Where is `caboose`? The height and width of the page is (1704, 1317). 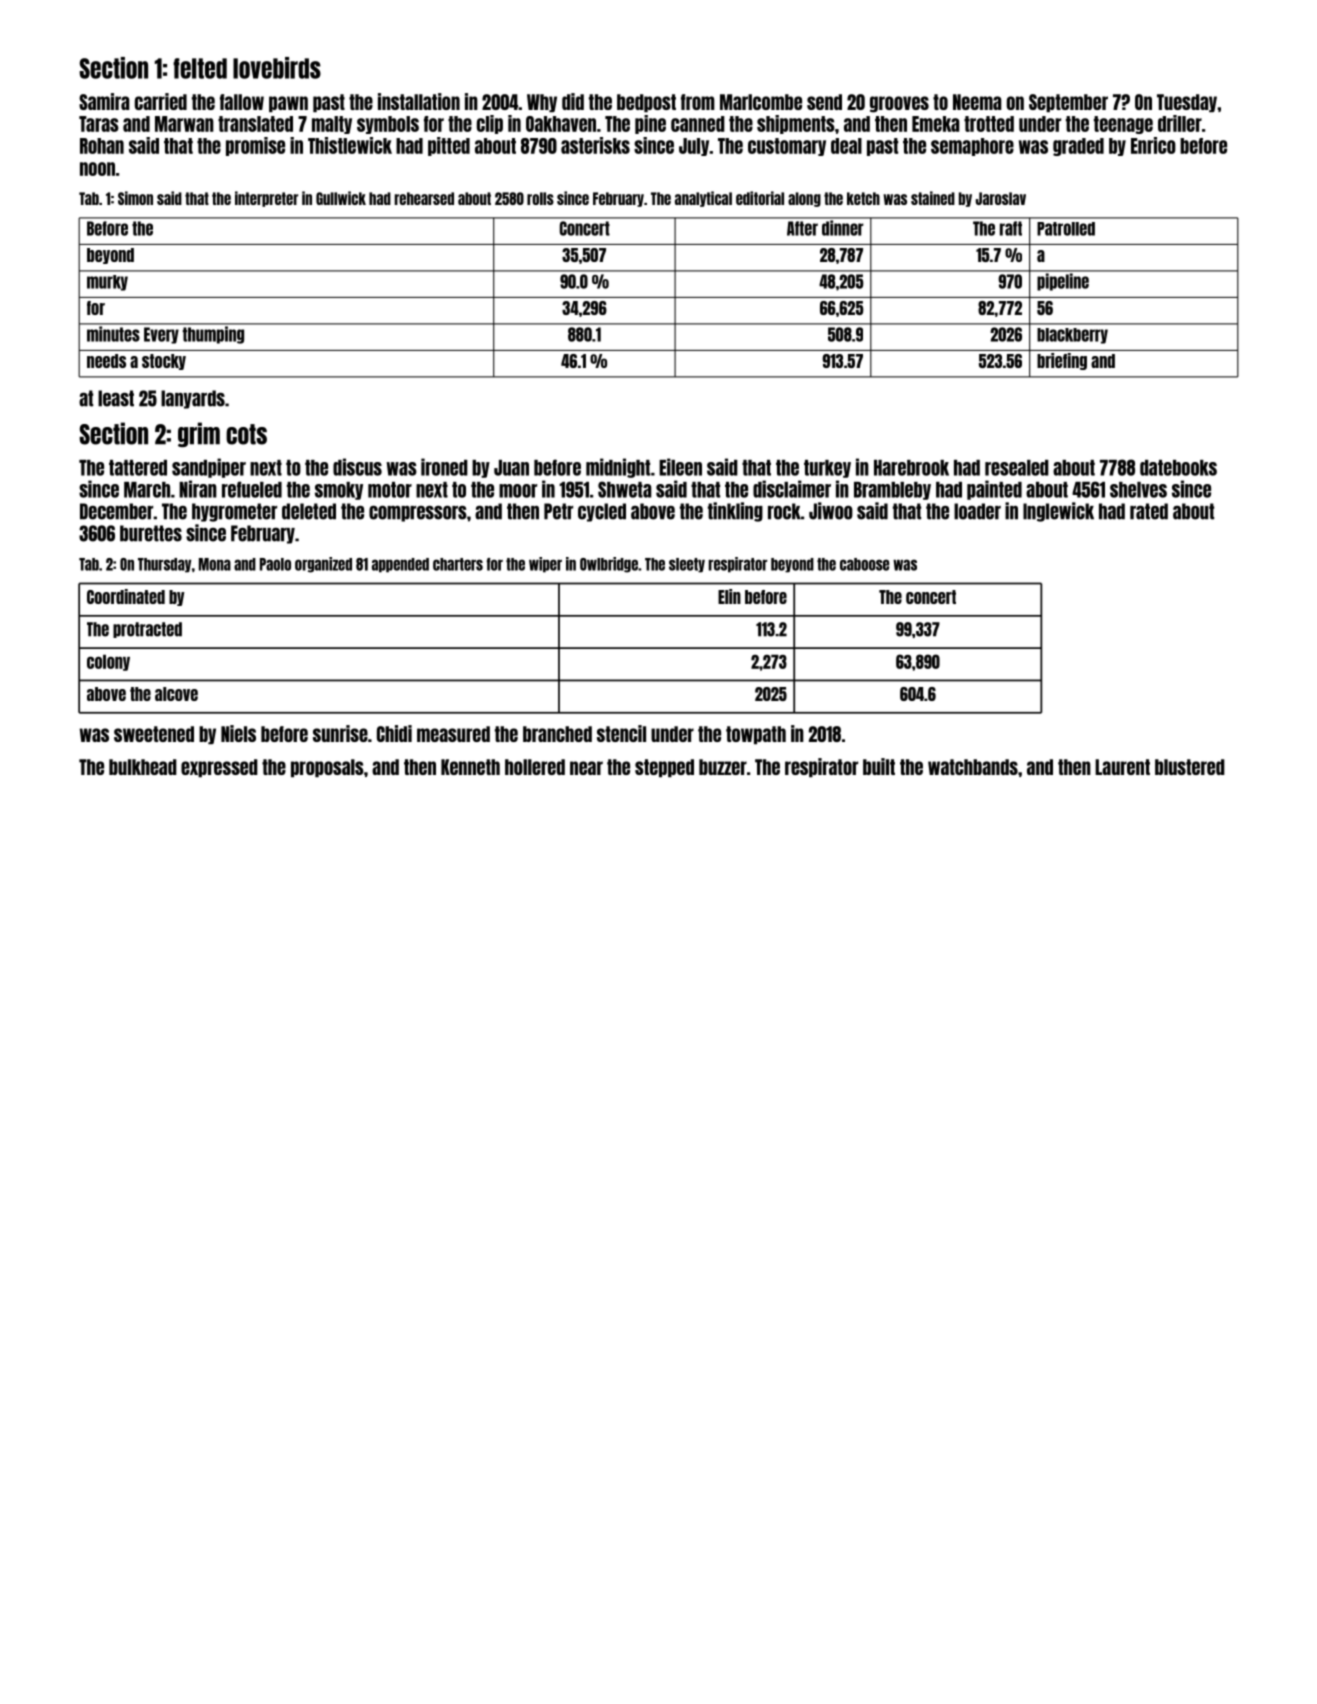 caboose is located at coordinates (864, 564).
